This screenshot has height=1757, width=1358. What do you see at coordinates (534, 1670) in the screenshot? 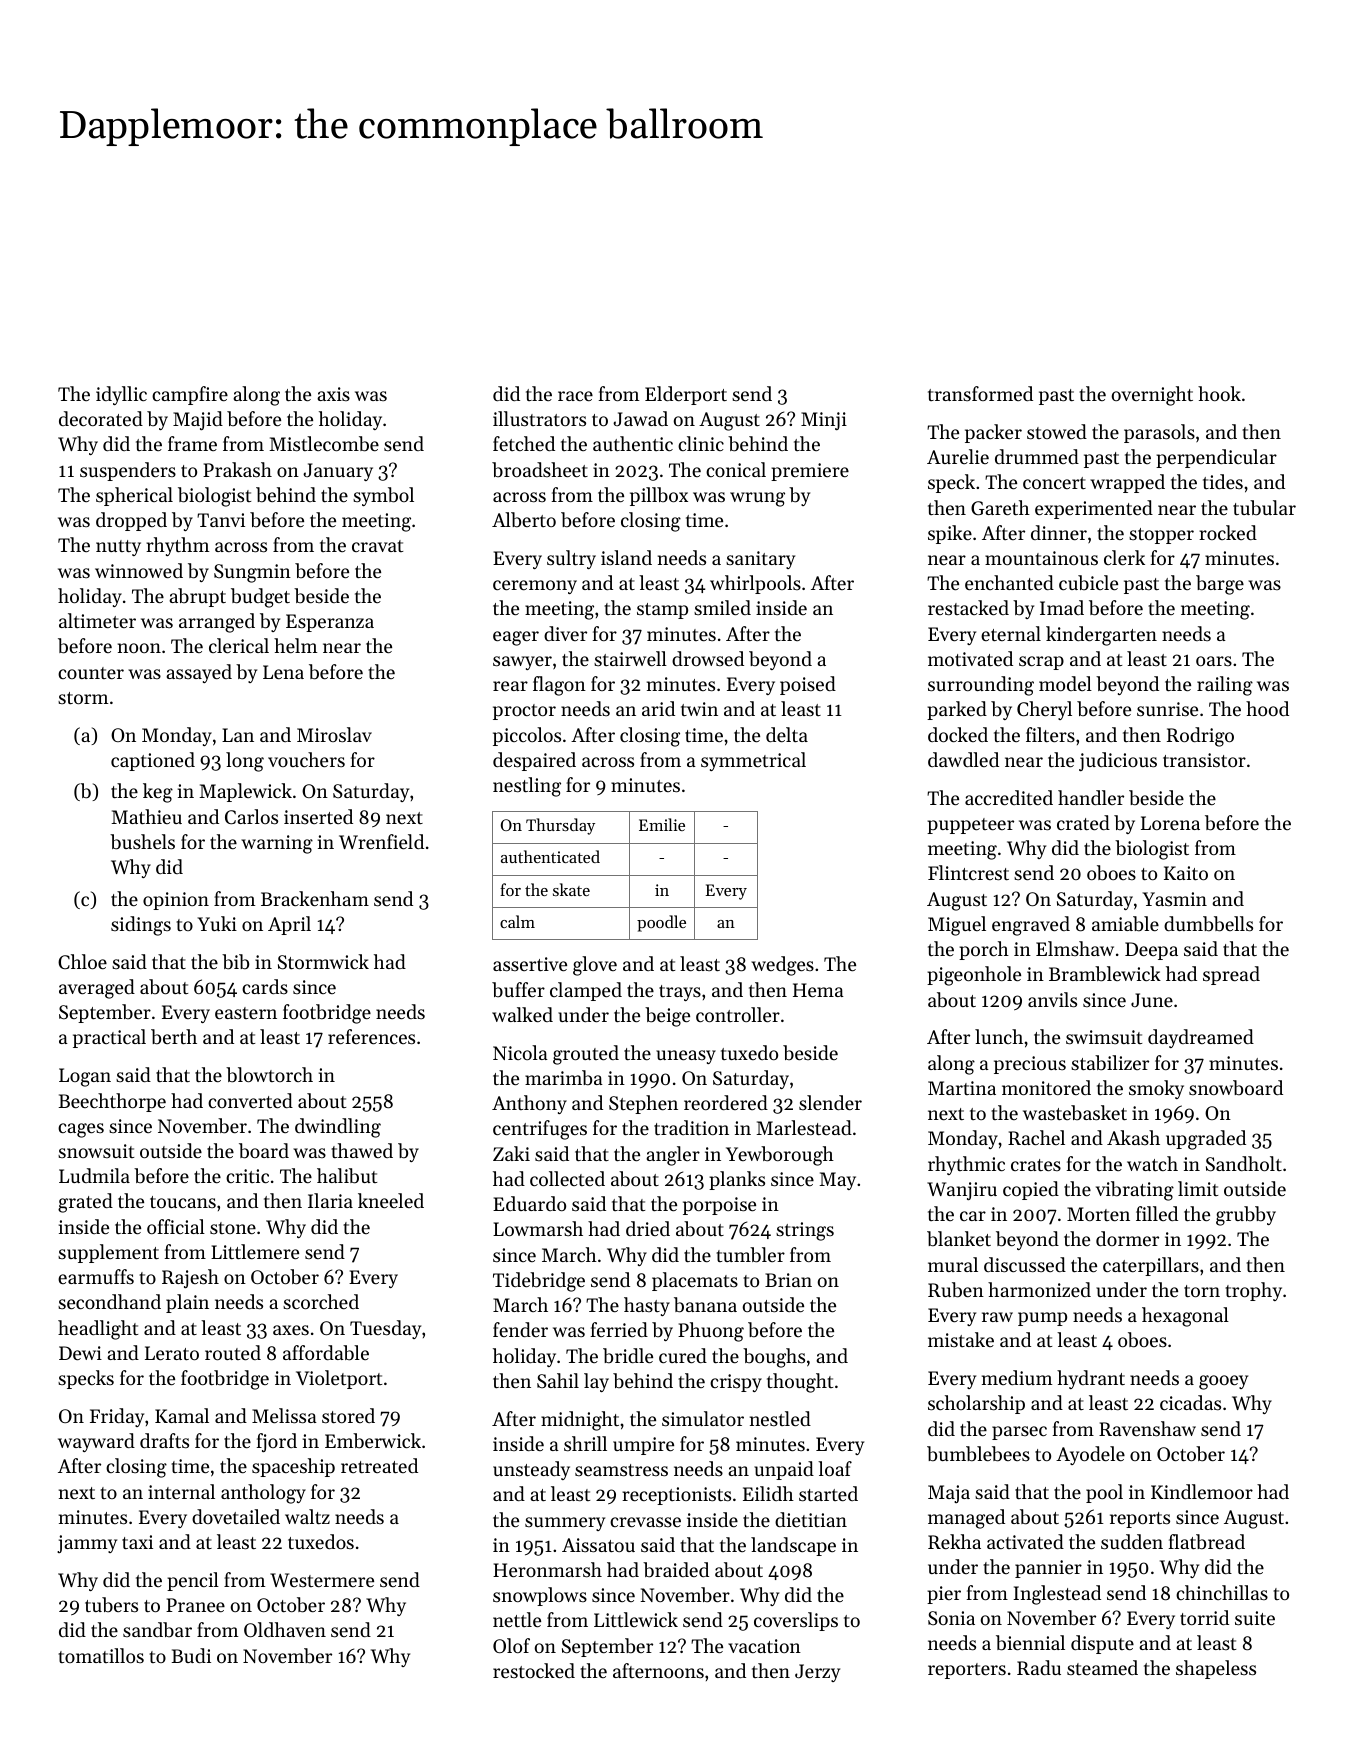
I see `restocked` at bounding box center [534, 1670].
